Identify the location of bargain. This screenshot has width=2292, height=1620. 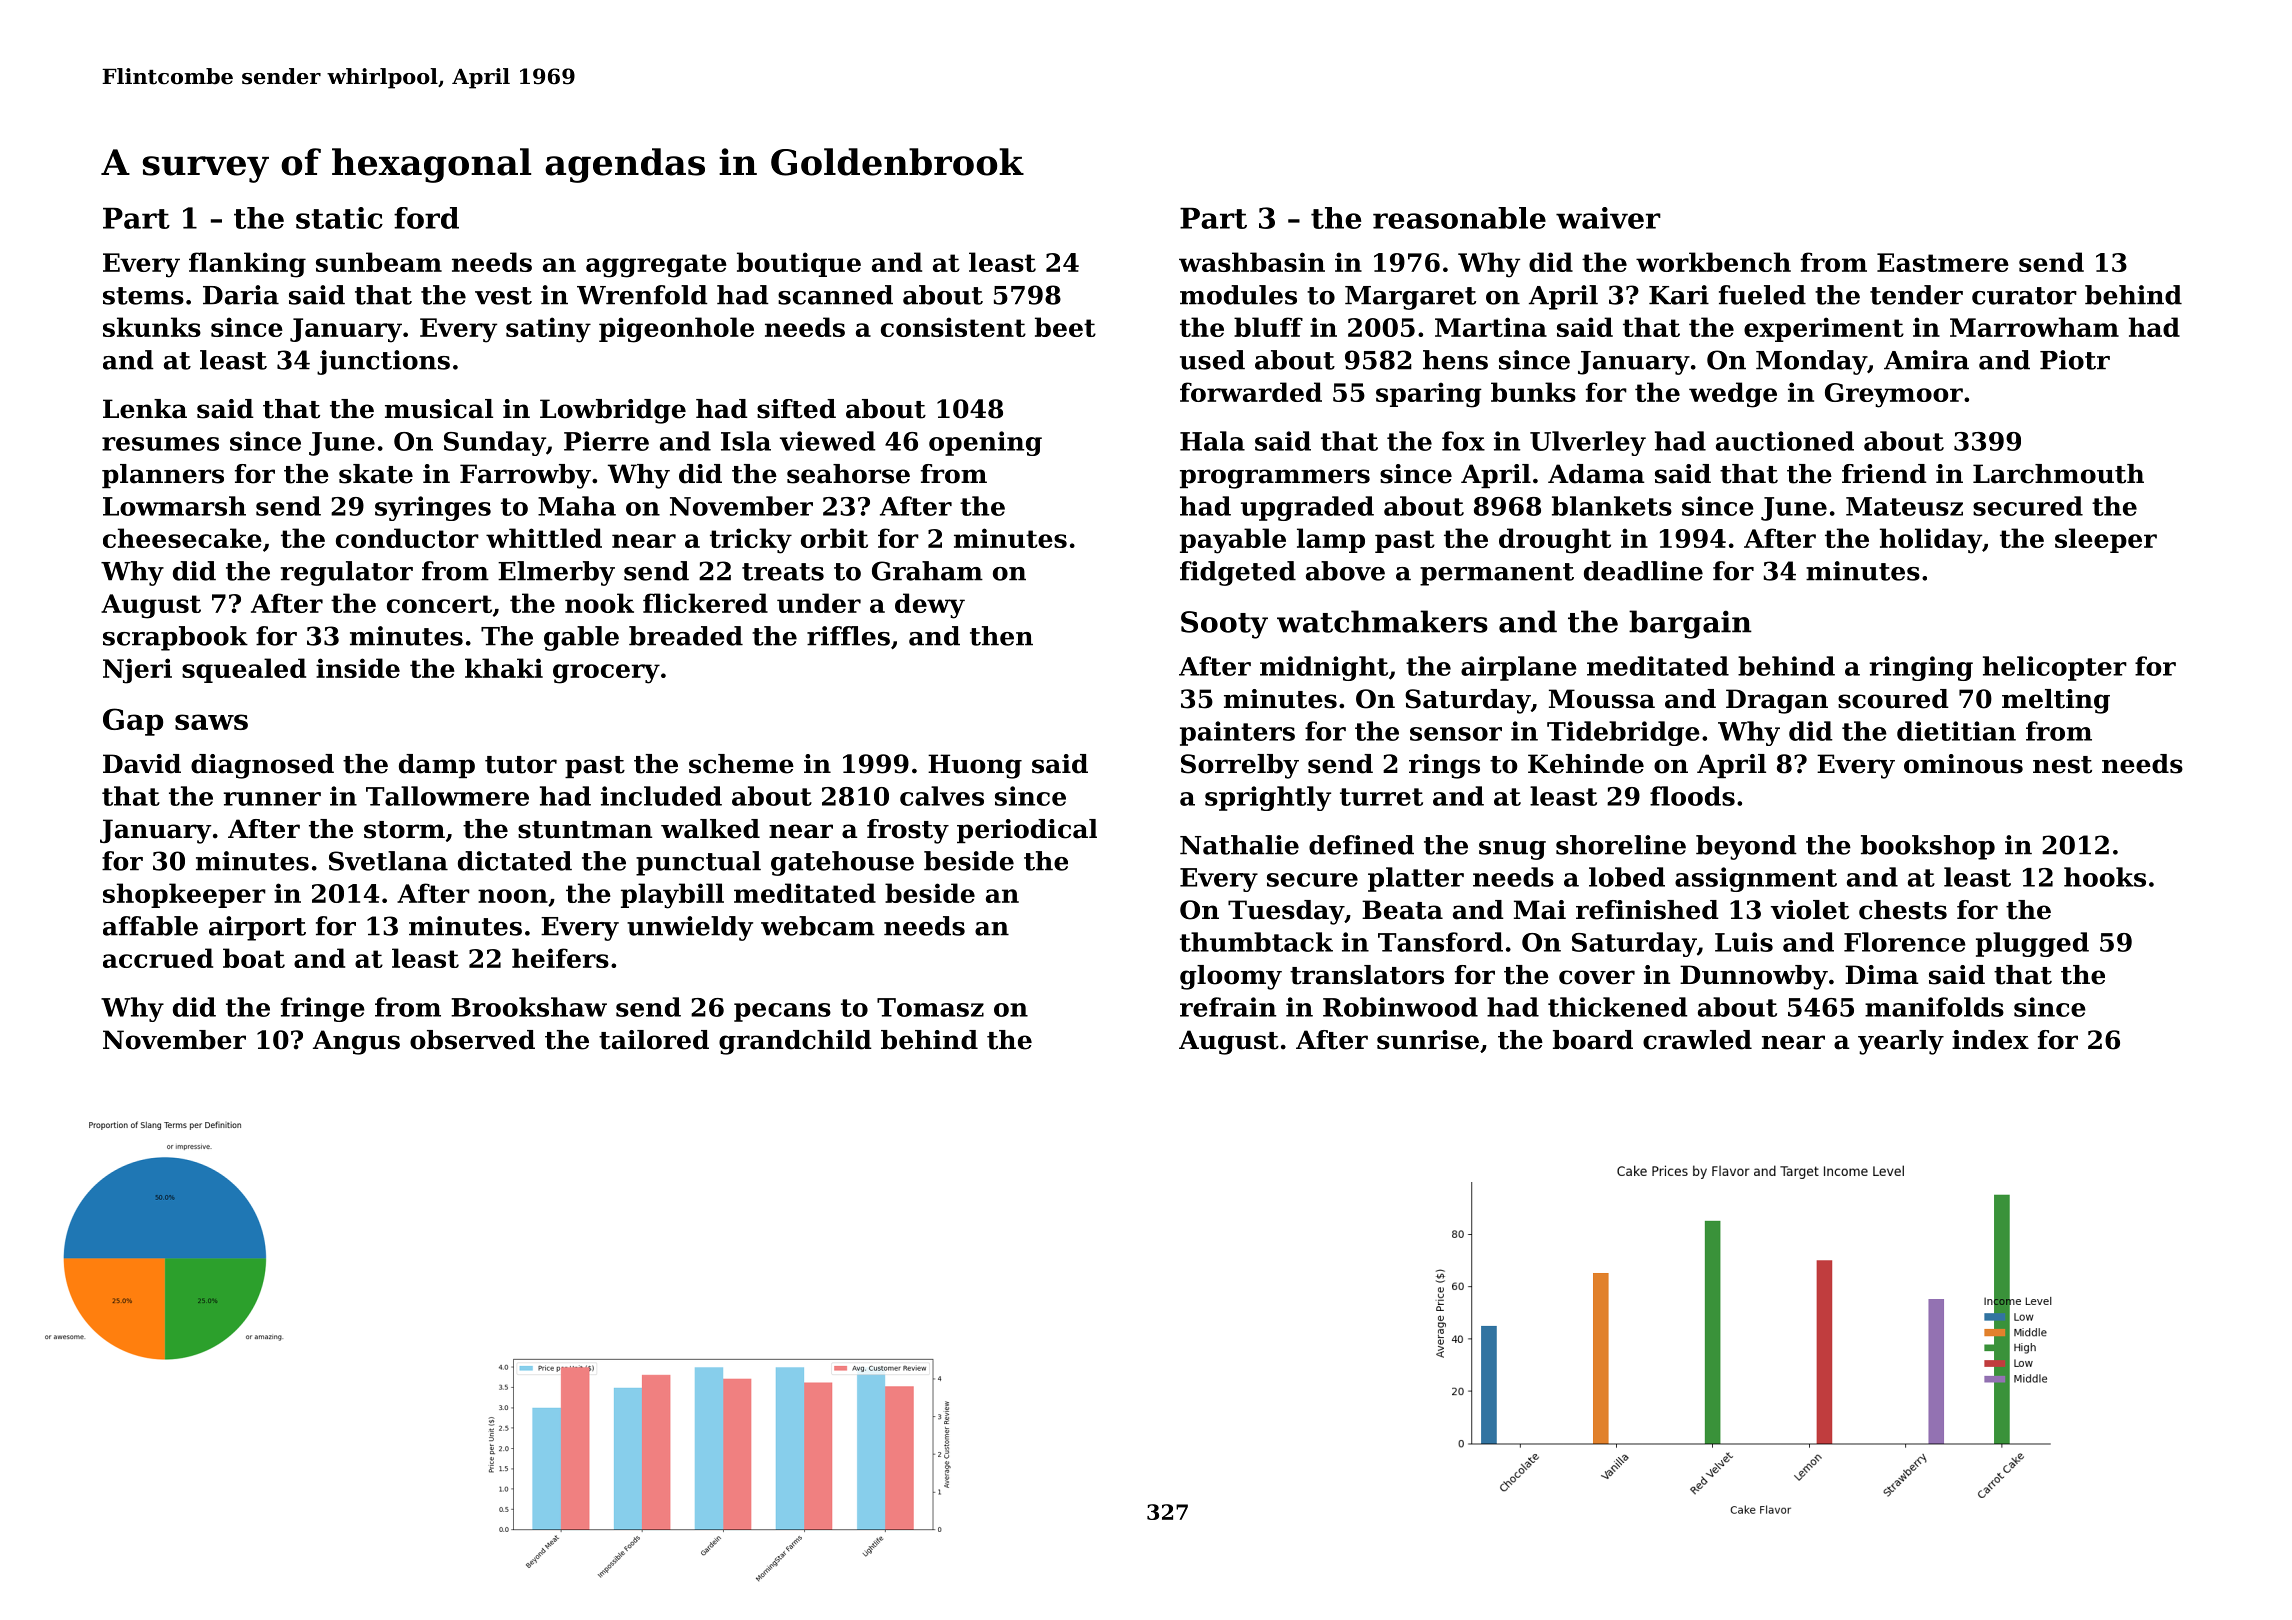
(1690, 624).
